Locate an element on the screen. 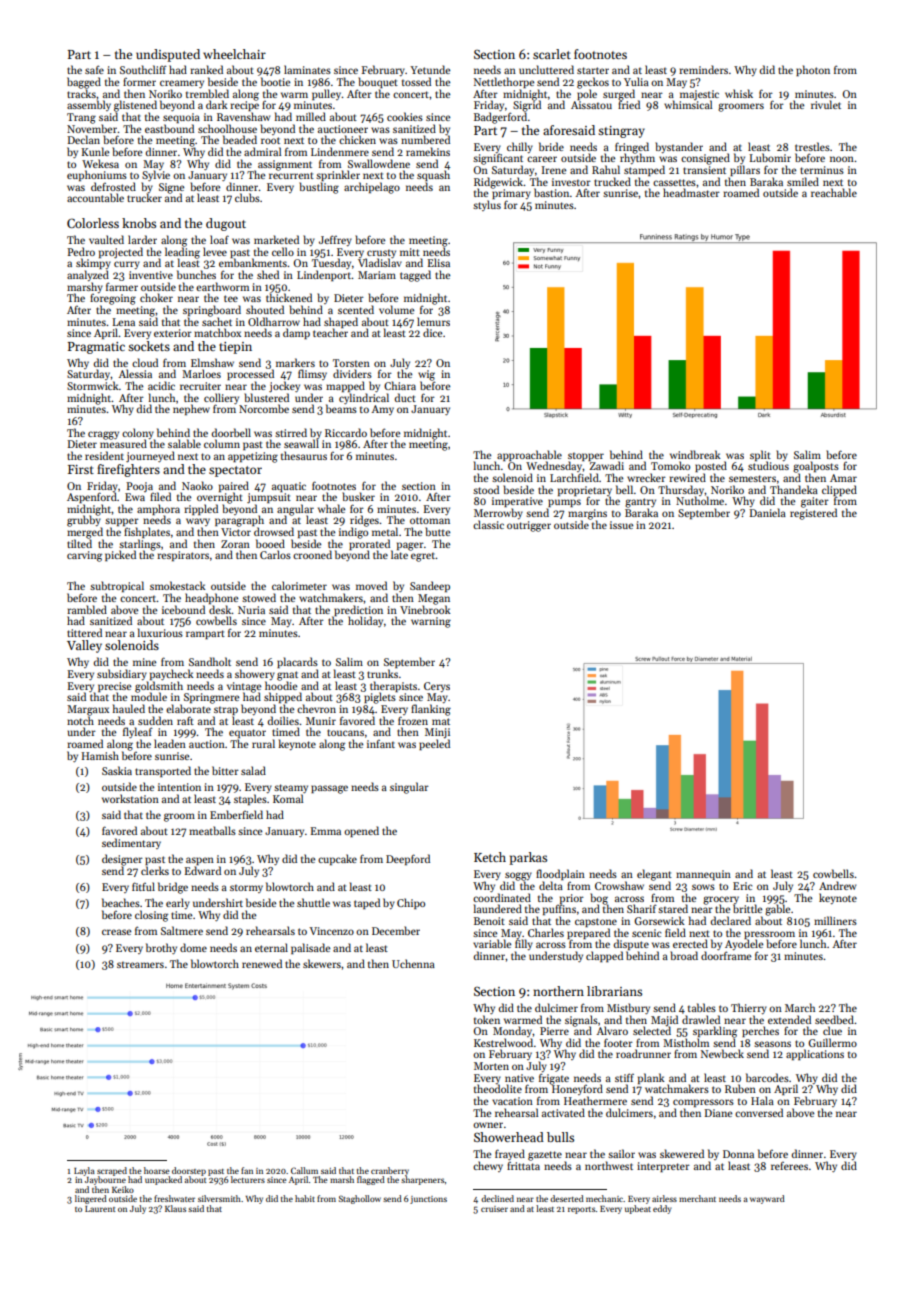 The width and height of the screenshot is (924, 1308). stood is located at coordinates (486, 489).
